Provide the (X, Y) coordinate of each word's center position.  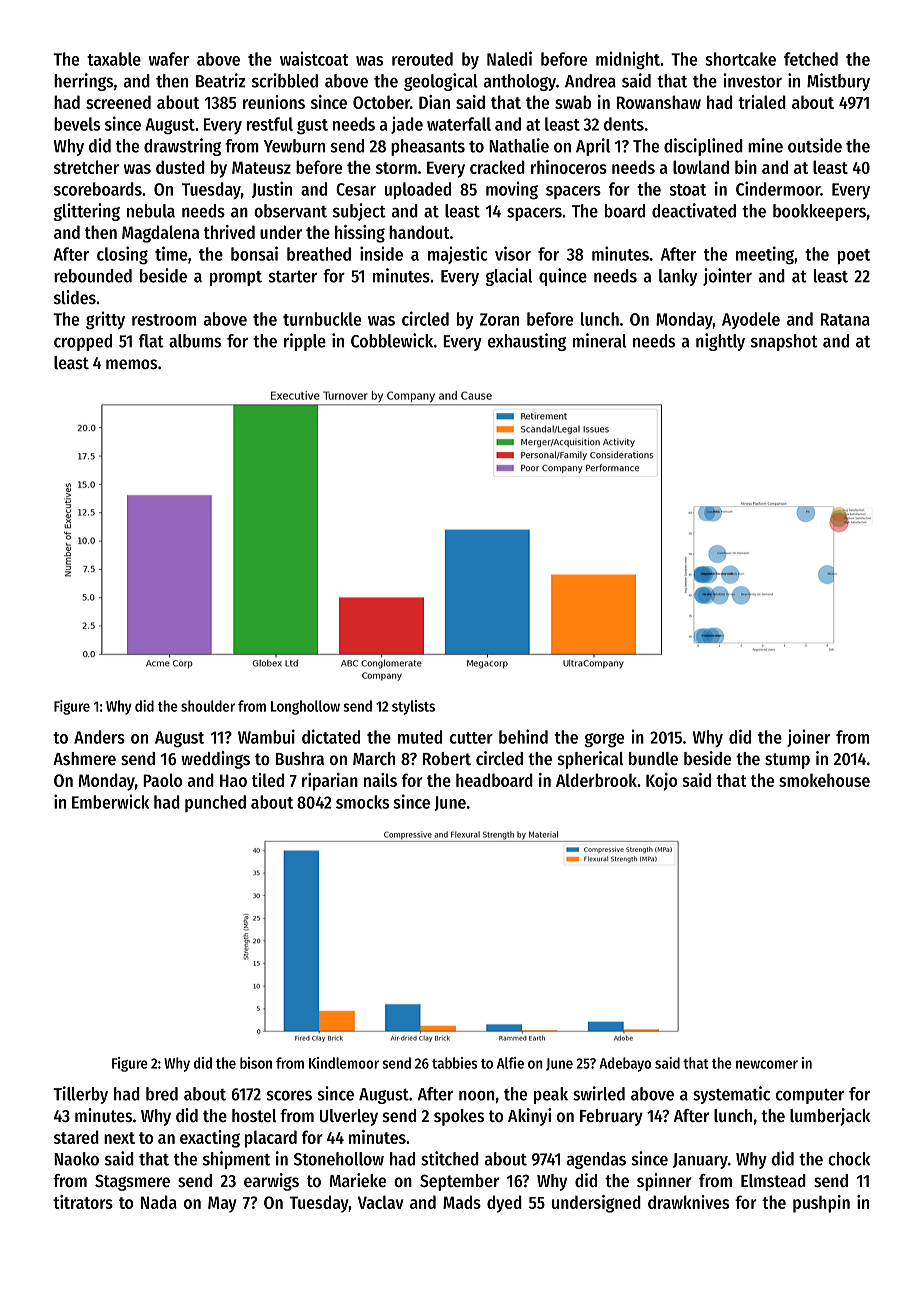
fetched (811, 59)
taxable (114, 59)
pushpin (821, 1204)
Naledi (509, 58)
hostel (254, 1115)
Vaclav (380, 1202)
